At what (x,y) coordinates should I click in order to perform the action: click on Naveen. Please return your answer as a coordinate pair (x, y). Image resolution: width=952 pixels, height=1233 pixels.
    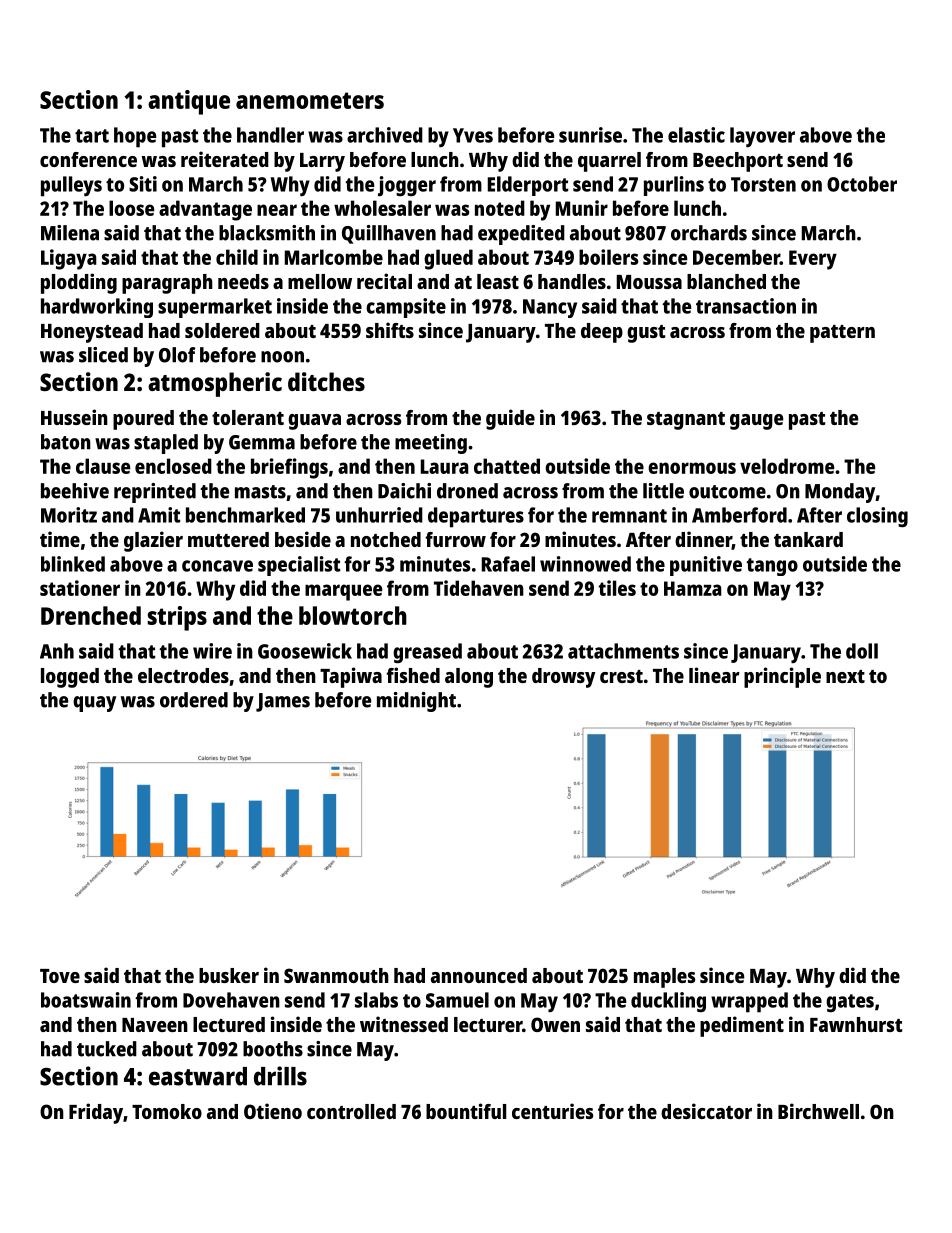
    Looking at the image, I should click on (155, 1025).
